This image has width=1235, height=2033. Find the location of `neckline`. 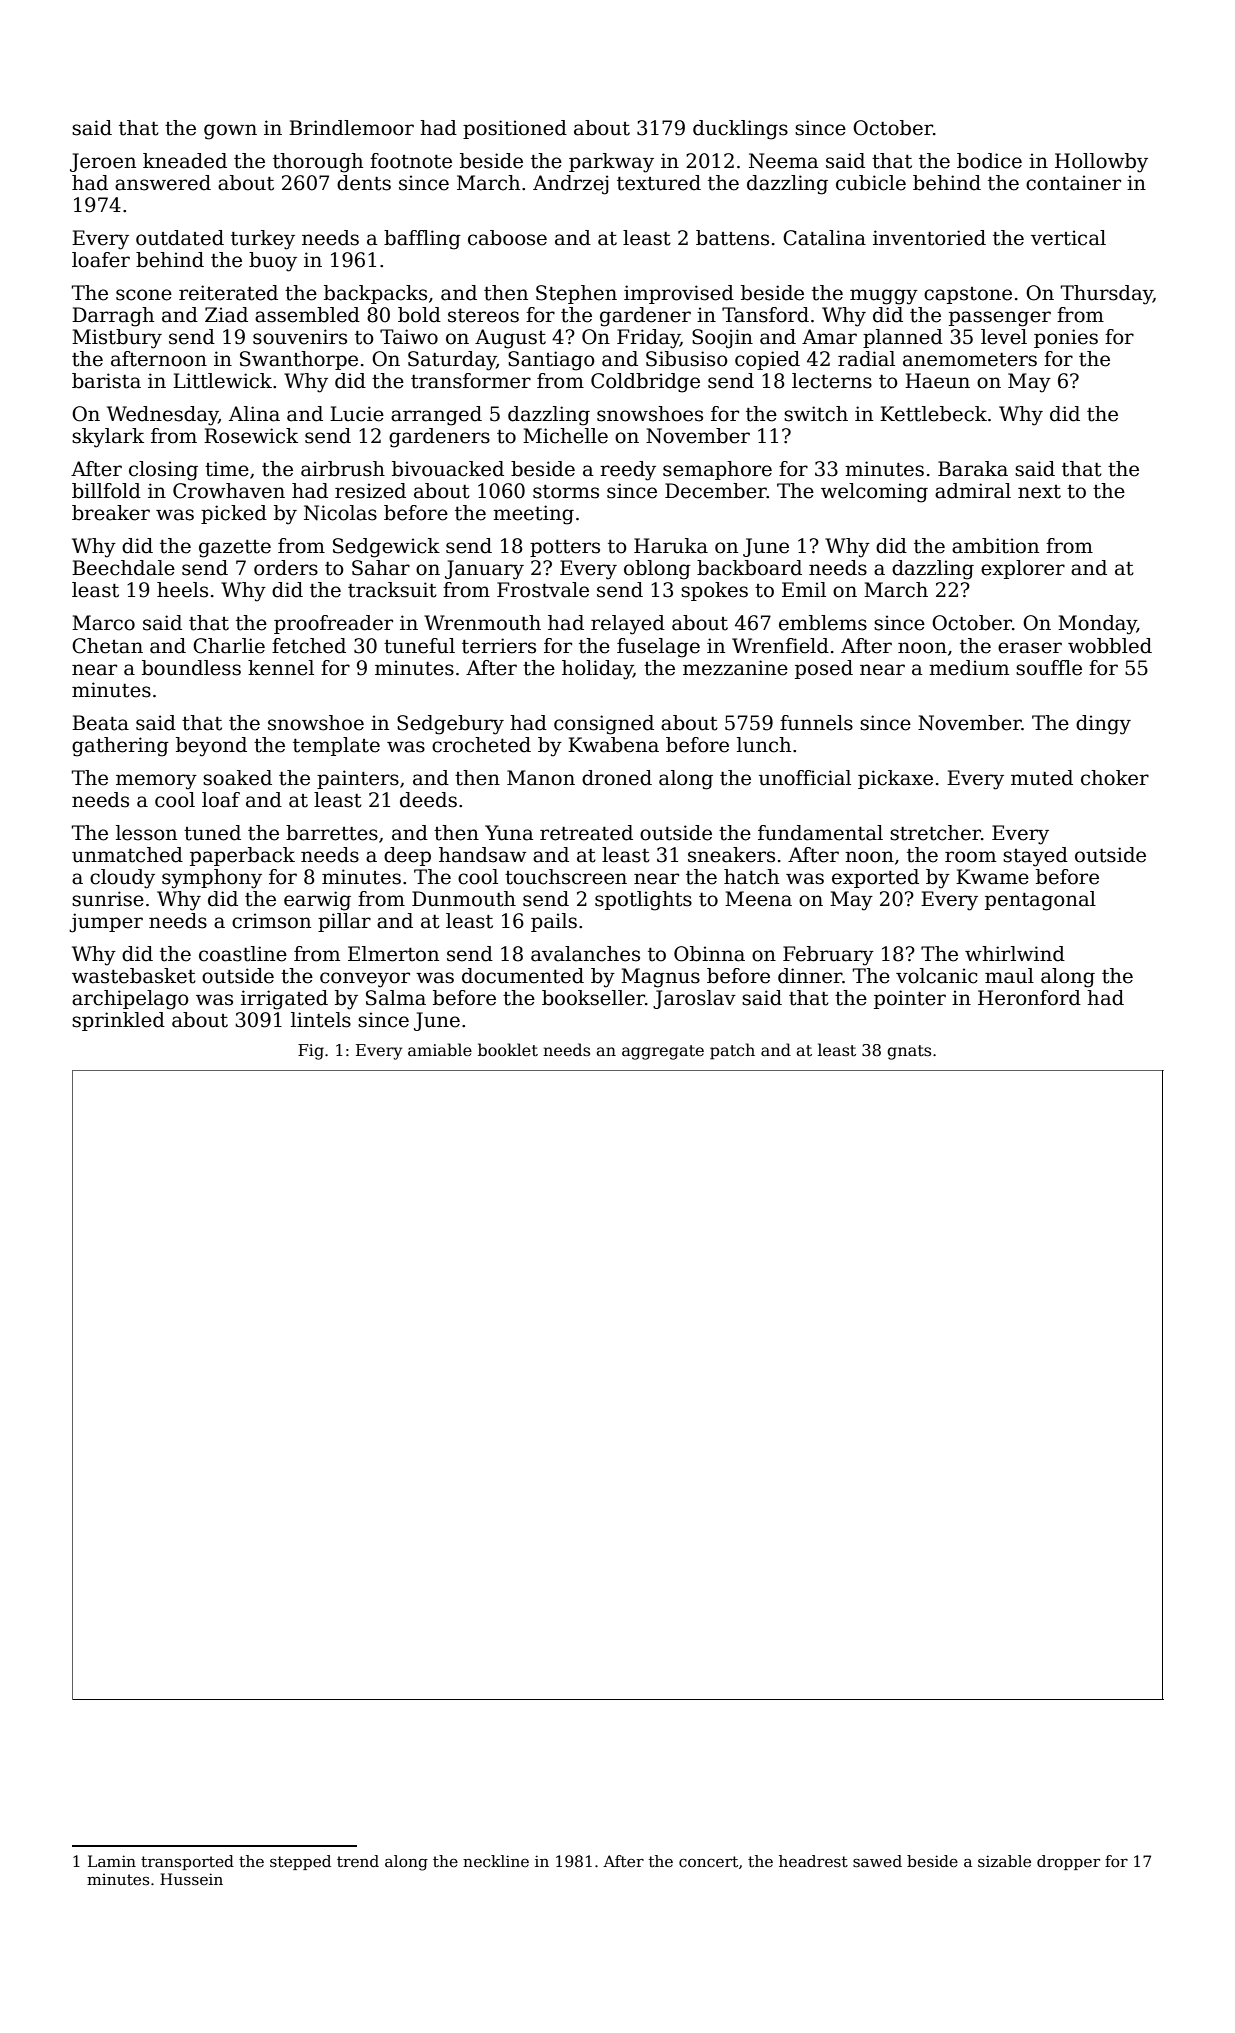

neckline is located at coordinates (496, 1861).
